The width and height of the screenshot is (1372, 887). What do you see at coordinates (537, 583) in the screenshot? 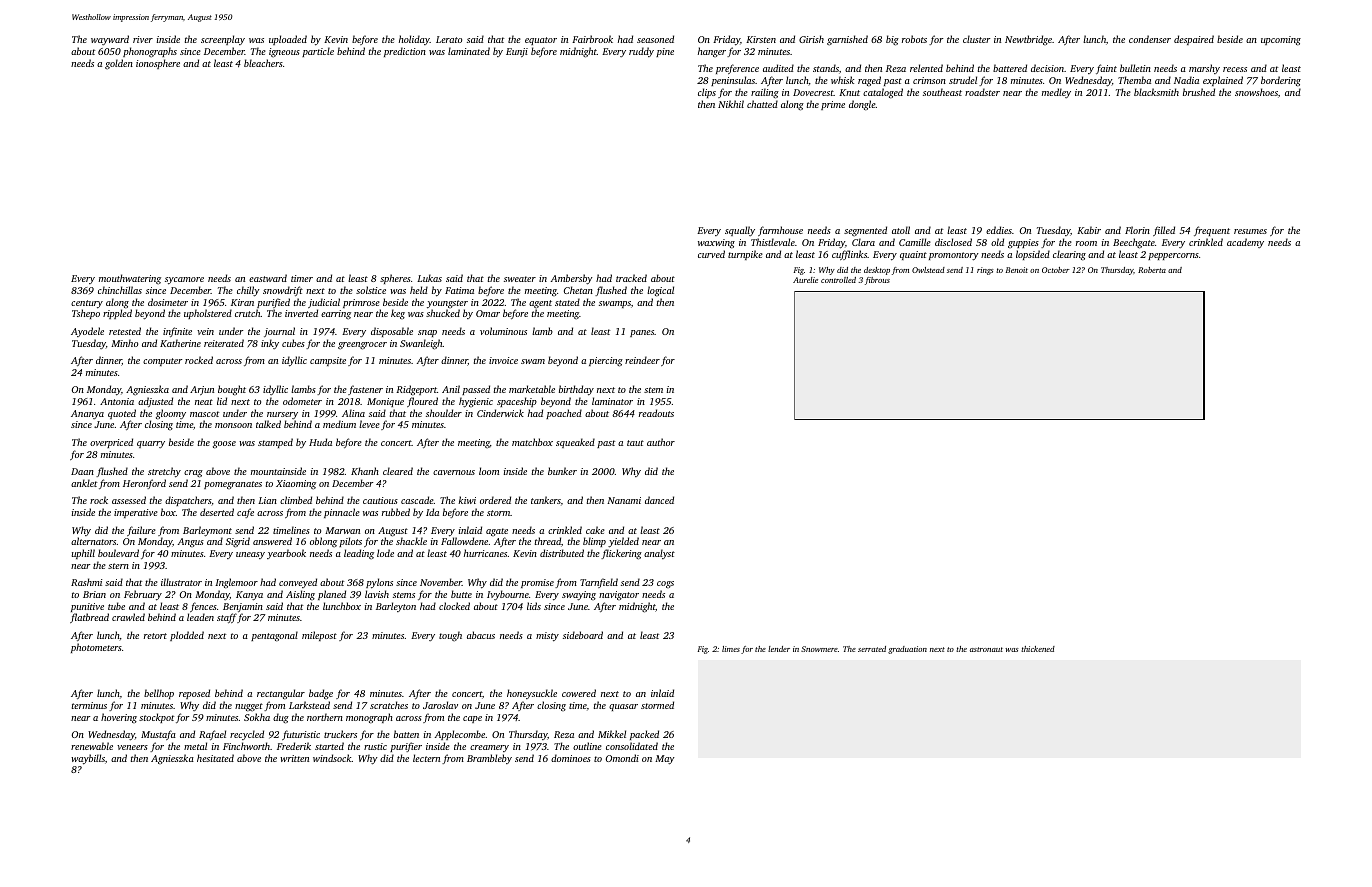
I see `promise` at bounding box center [537, 583].
